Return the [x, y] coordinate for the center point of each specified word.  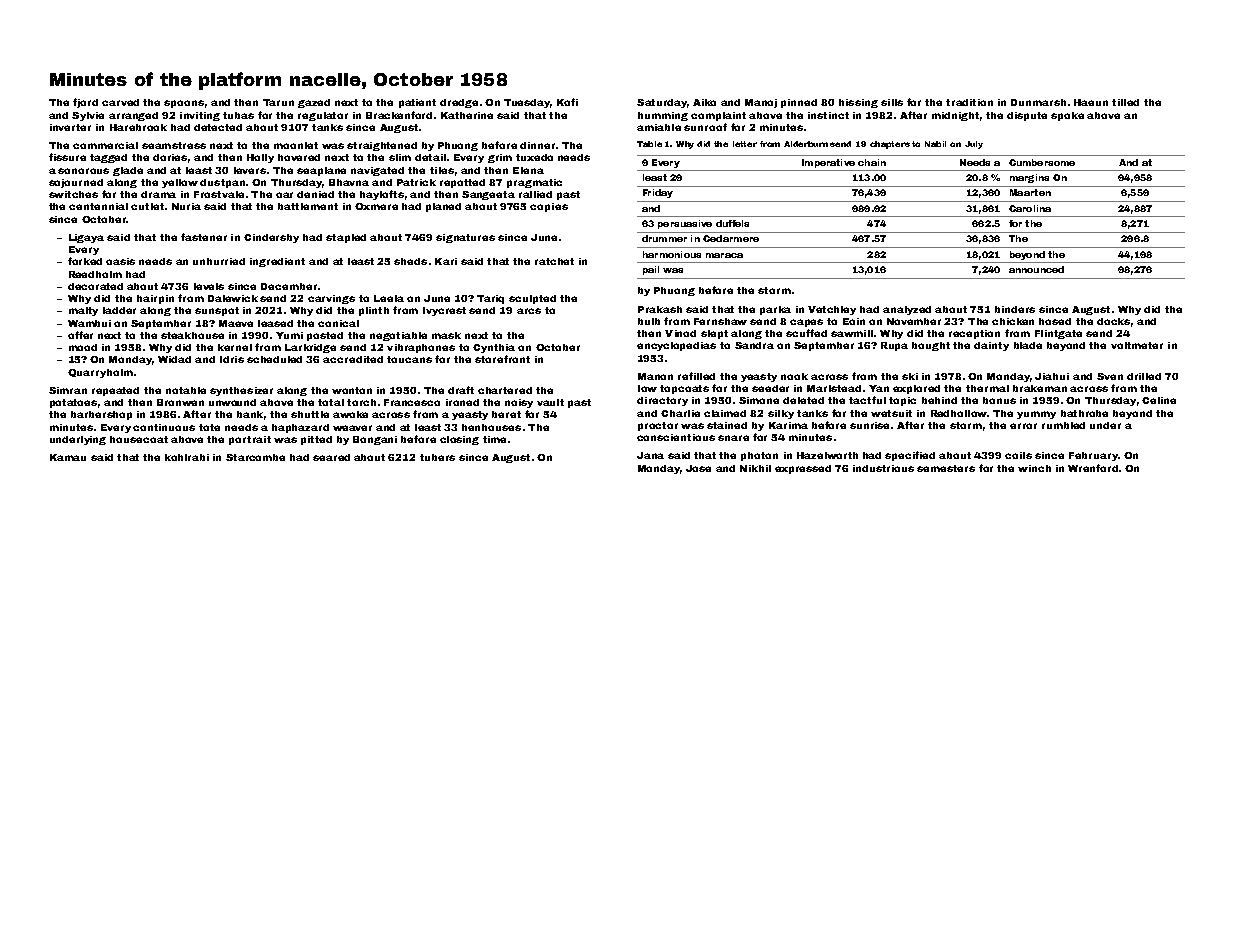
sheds [410, 261]
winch [1034, 468]
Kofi [567, 102]
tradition [969, 102]
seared [331, 457]
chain [872, 162]
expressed [803, 469]
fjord [85, 103]
